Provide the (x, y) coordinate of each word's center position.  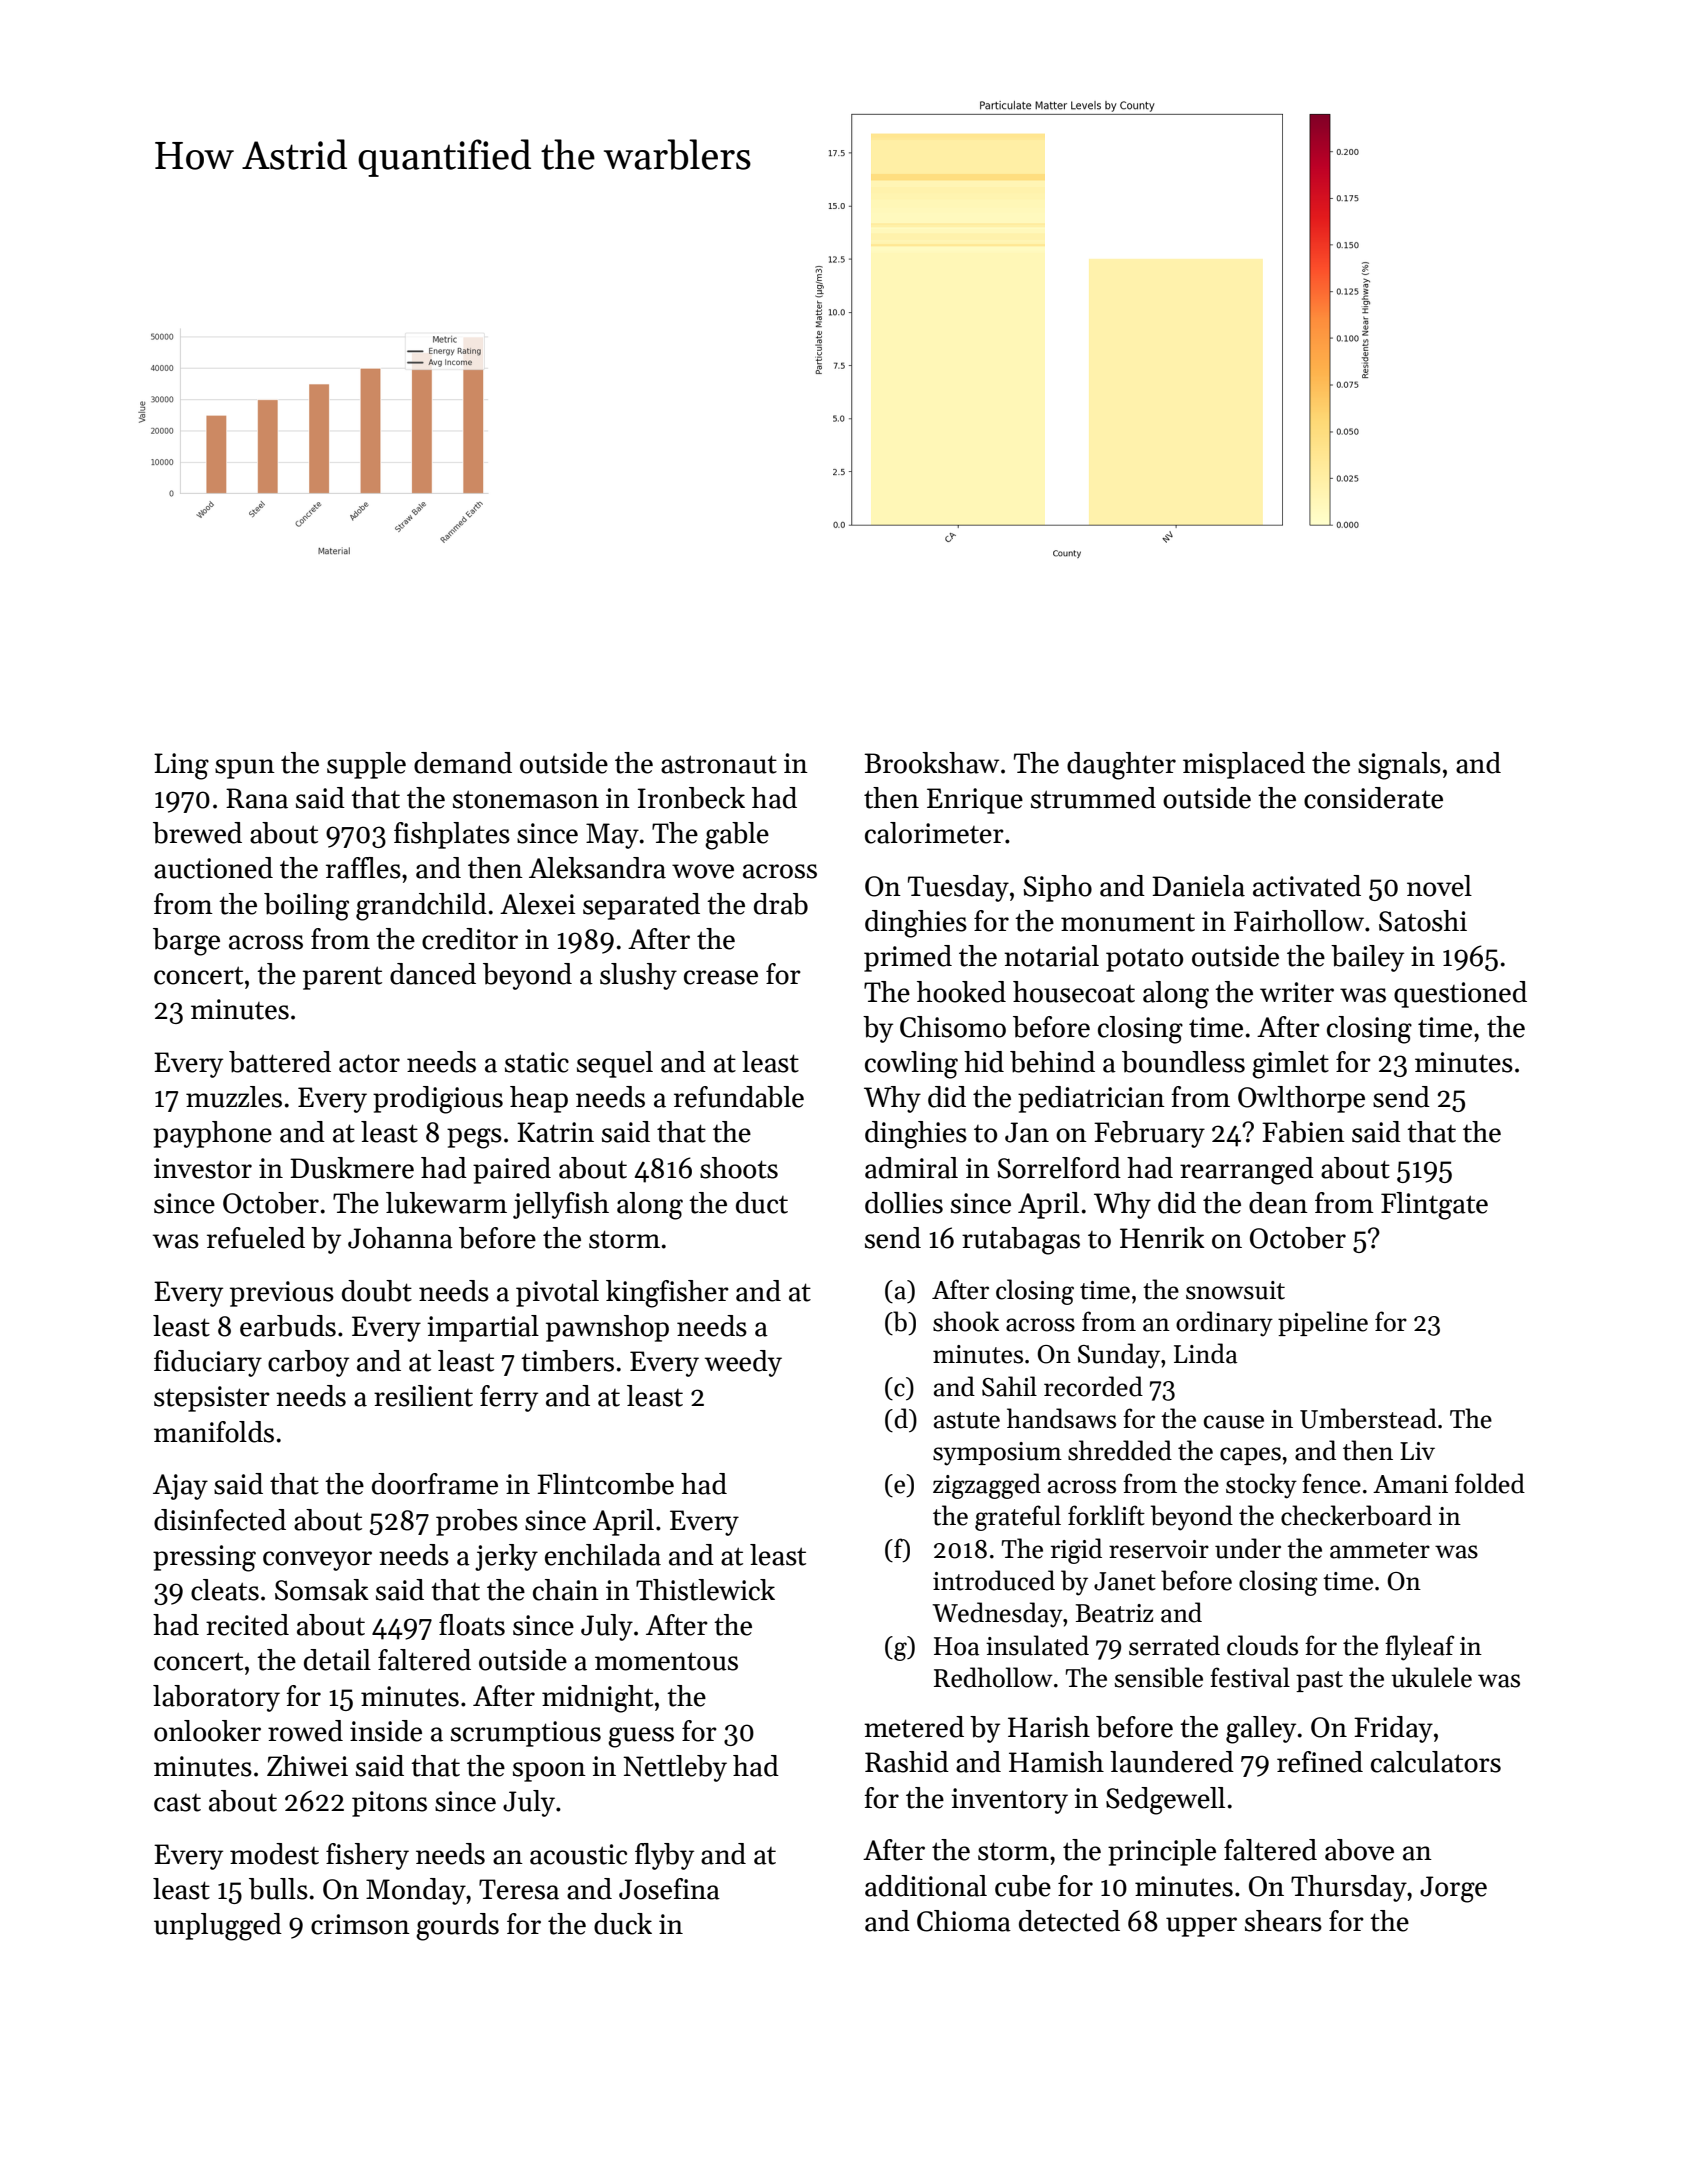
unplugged (218, 1927)
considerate (1373, 798)
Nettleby (675, 1768)
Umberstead (1368, 1418)
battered (280, 1062)
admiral (911, 1168)
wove (703, 871)
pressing (204, 1558)
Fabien (1303, 1132)
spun (245, 769)
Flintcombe (605, 1484)
